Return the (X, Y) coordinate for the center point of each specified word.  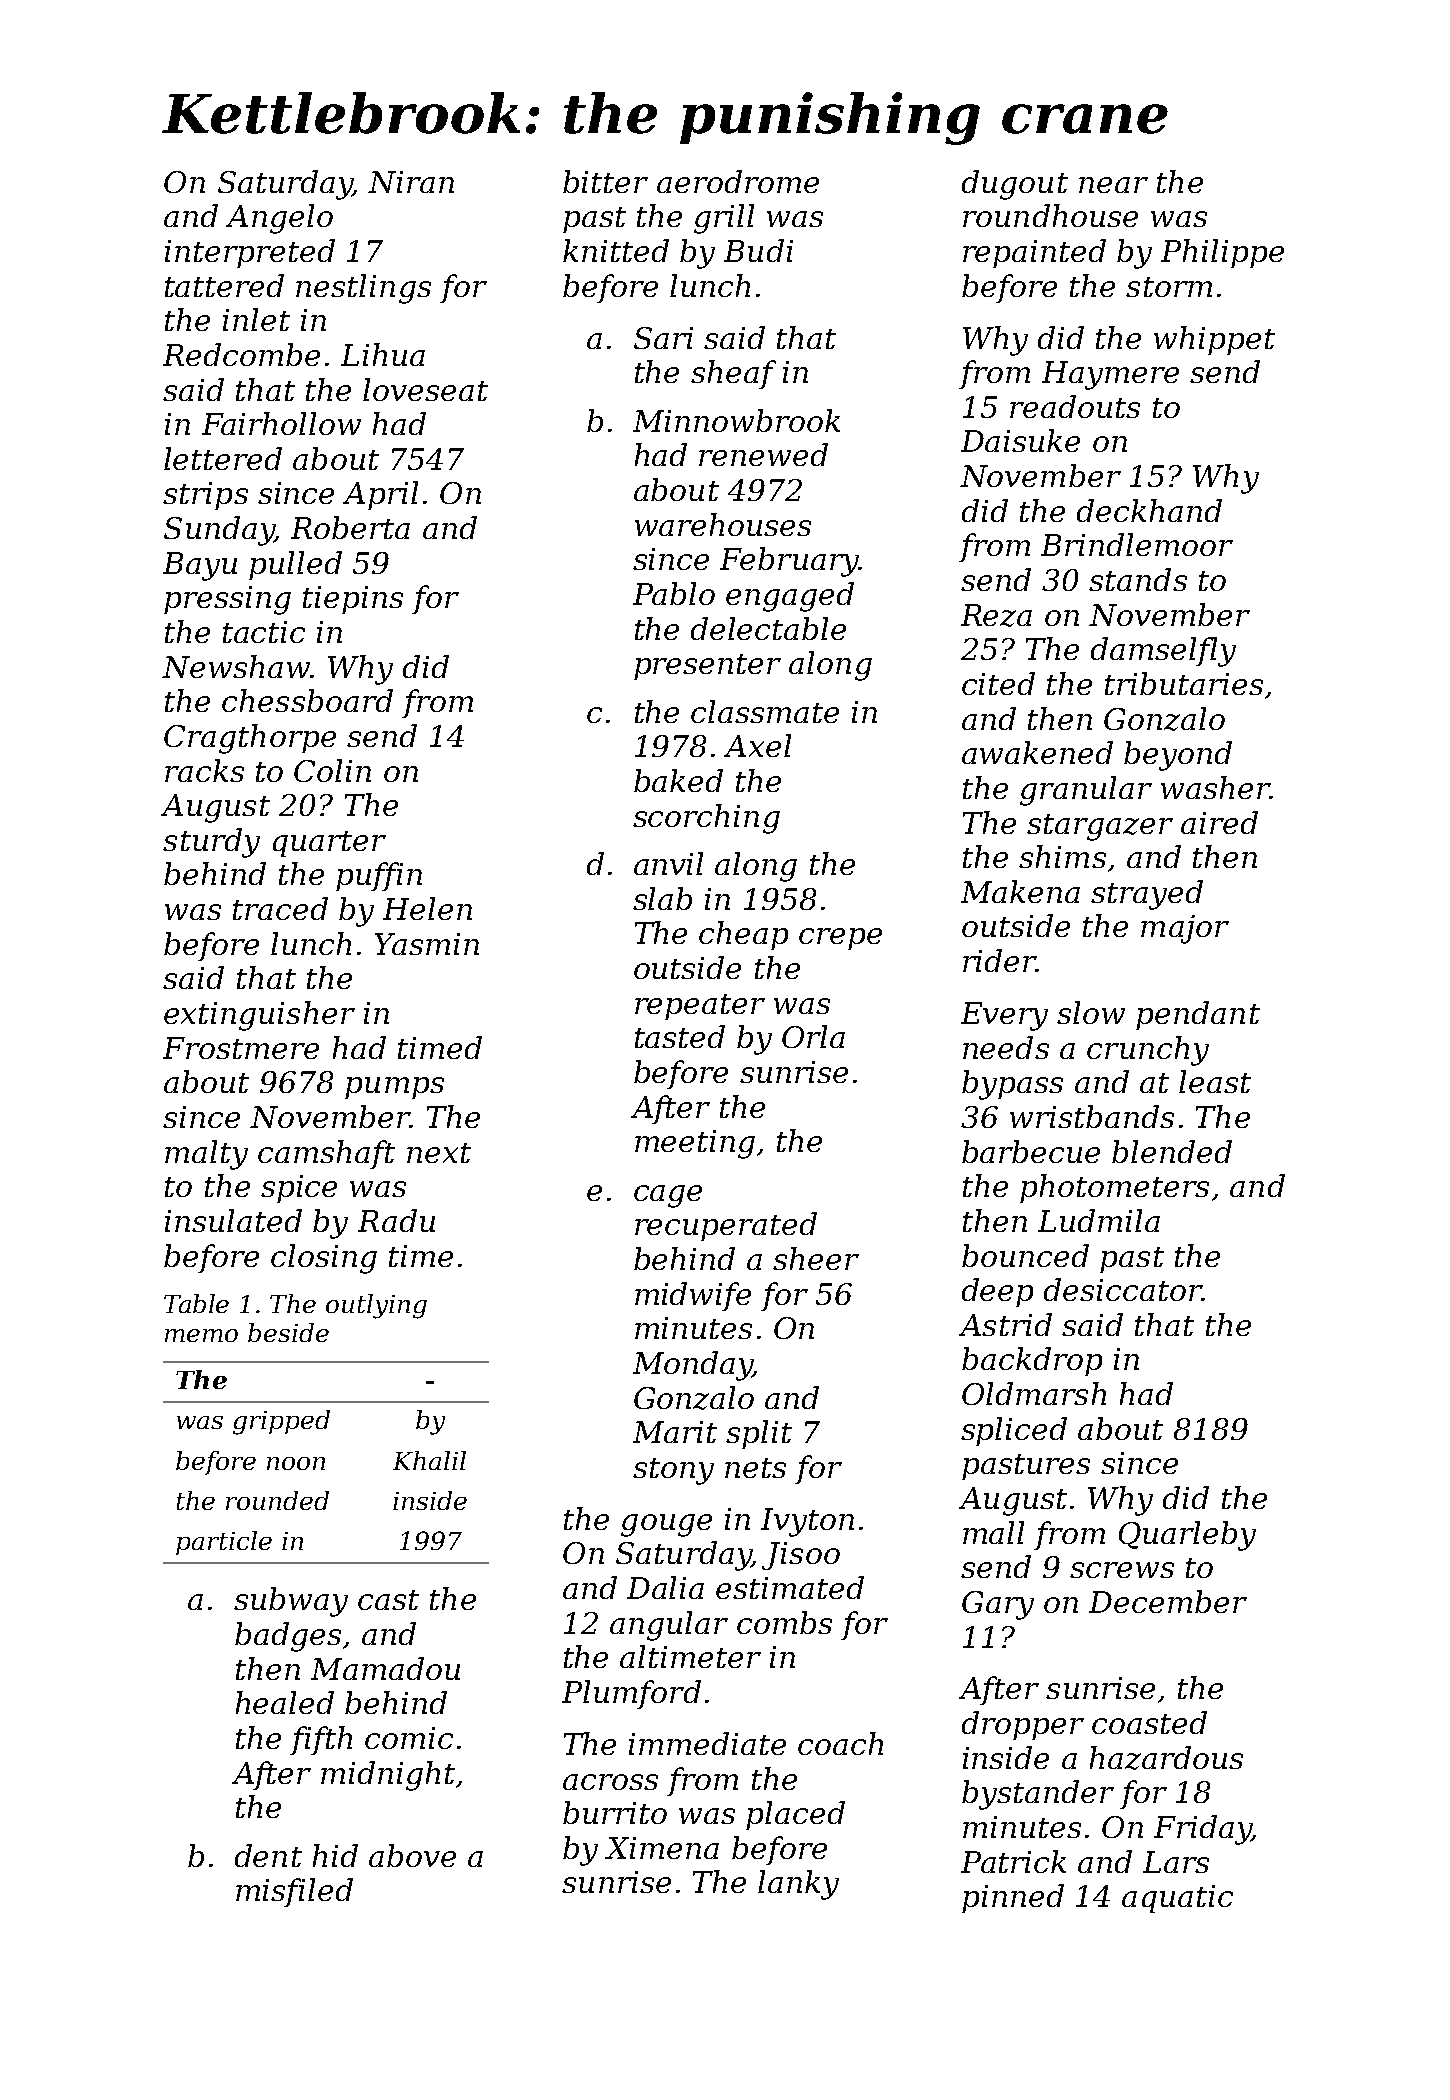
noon (296, 1463)
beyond (1178, 756)
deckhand (1149, 510)
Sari (663, 338)
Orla (813, 1036)
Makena (1020, 891)
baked (678, 780)
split (759, 1434)
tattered (224, 285)
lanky (798, 1885)
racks (204, 770)
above (412, 1855)
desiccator (1122, 1289)
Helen (427, 908)
